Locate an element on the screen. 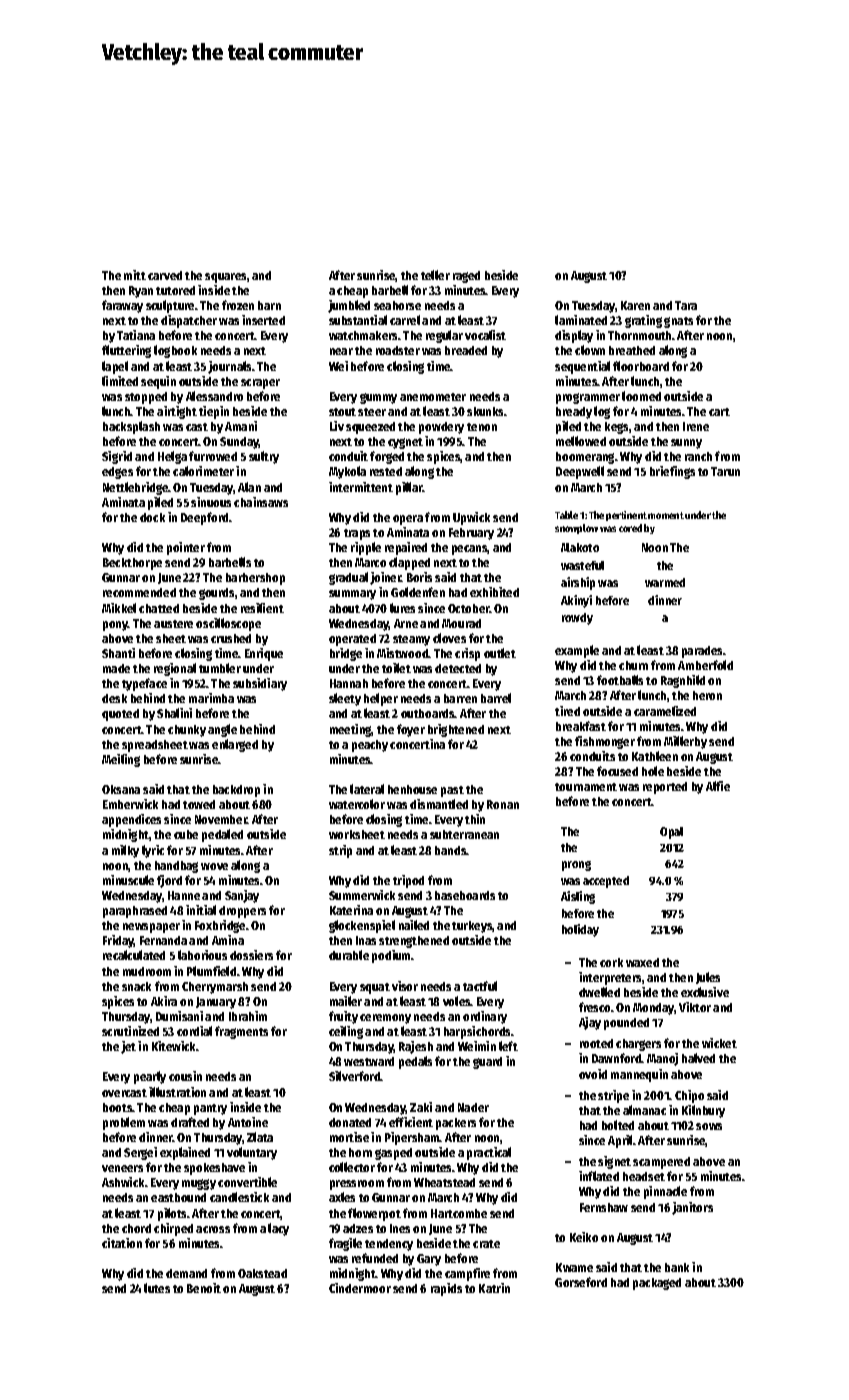 The height and width of the screenshot is (1400, 849). chainsaws is located at coordinates (261, 502).
